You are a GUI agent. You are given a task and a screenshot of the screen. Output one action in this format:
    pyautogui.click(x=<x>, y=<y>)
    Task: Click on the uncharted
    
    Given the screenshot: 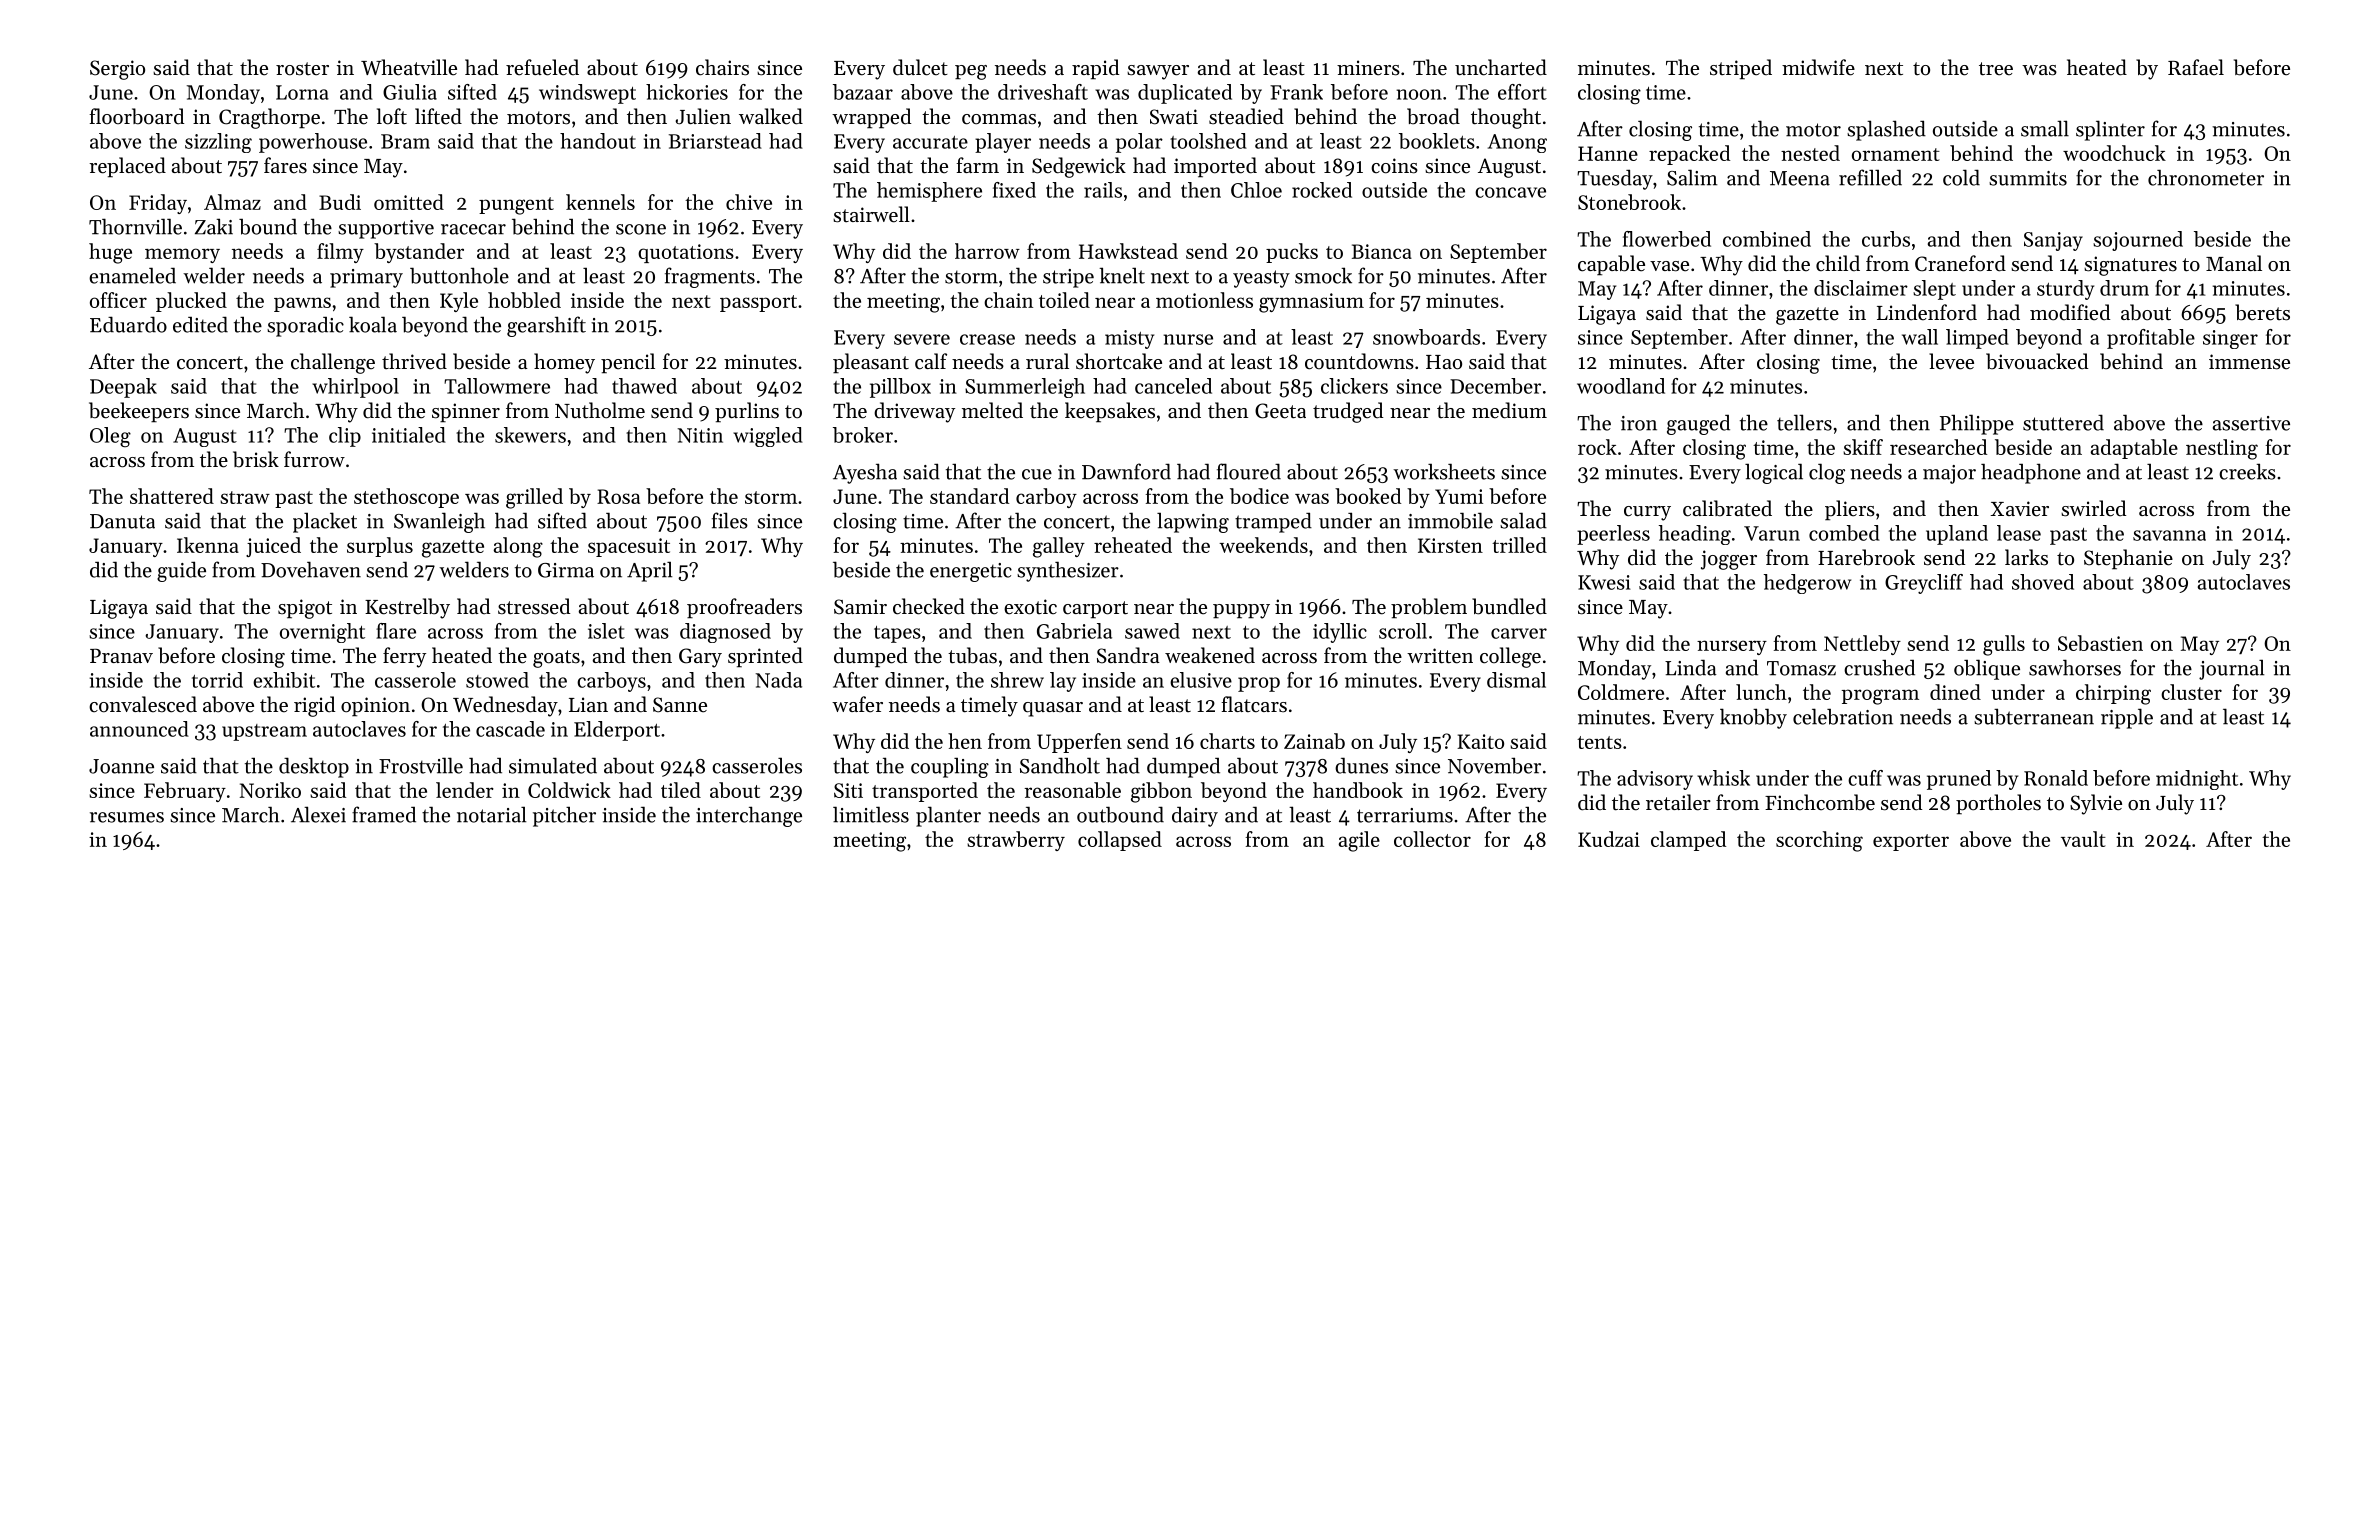 What is the action you would take?
    pyautogui.click(x=1501, y=67)
